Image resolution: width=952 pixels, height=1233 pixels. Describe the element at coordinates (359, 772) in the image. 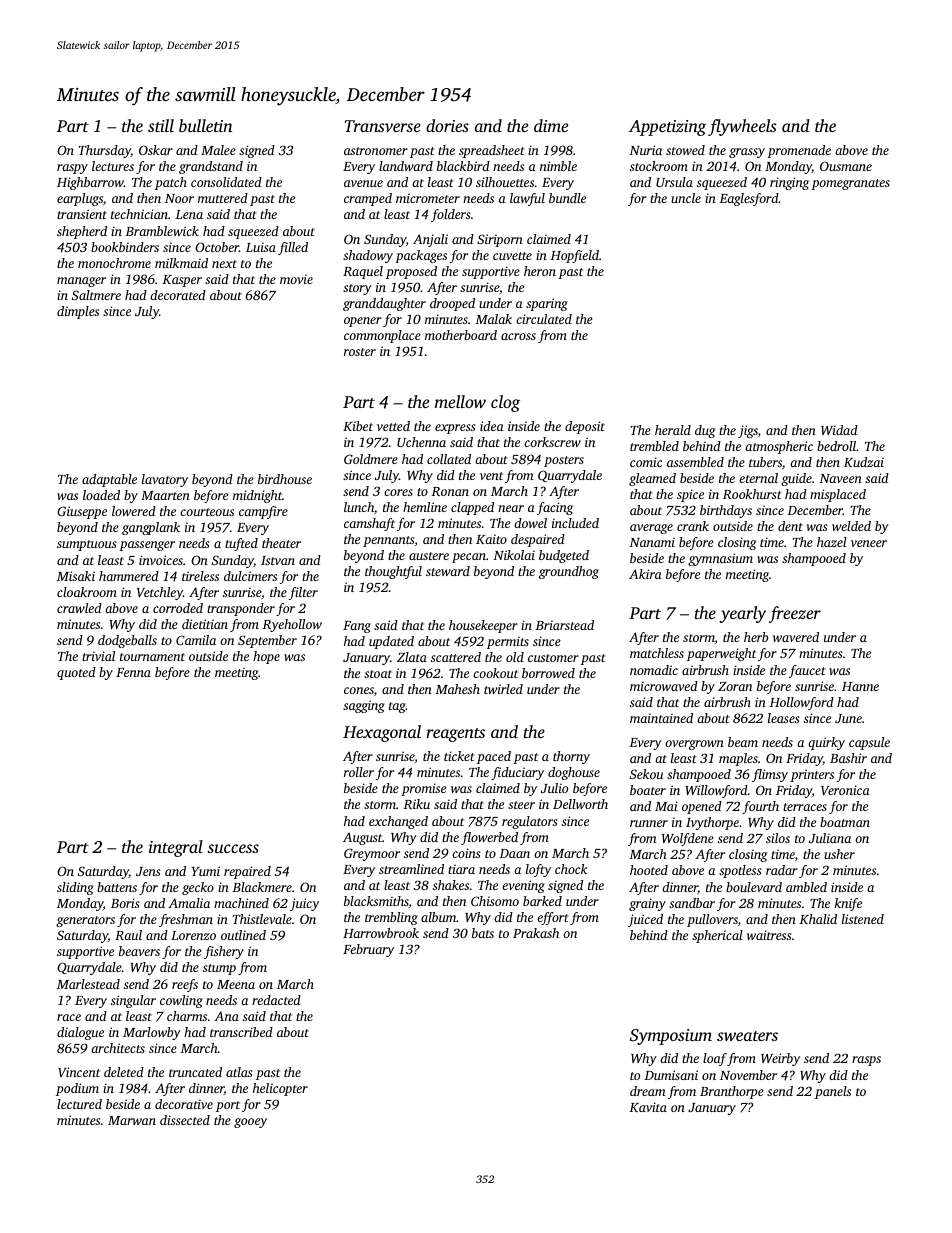

I see `roller` at that location.
